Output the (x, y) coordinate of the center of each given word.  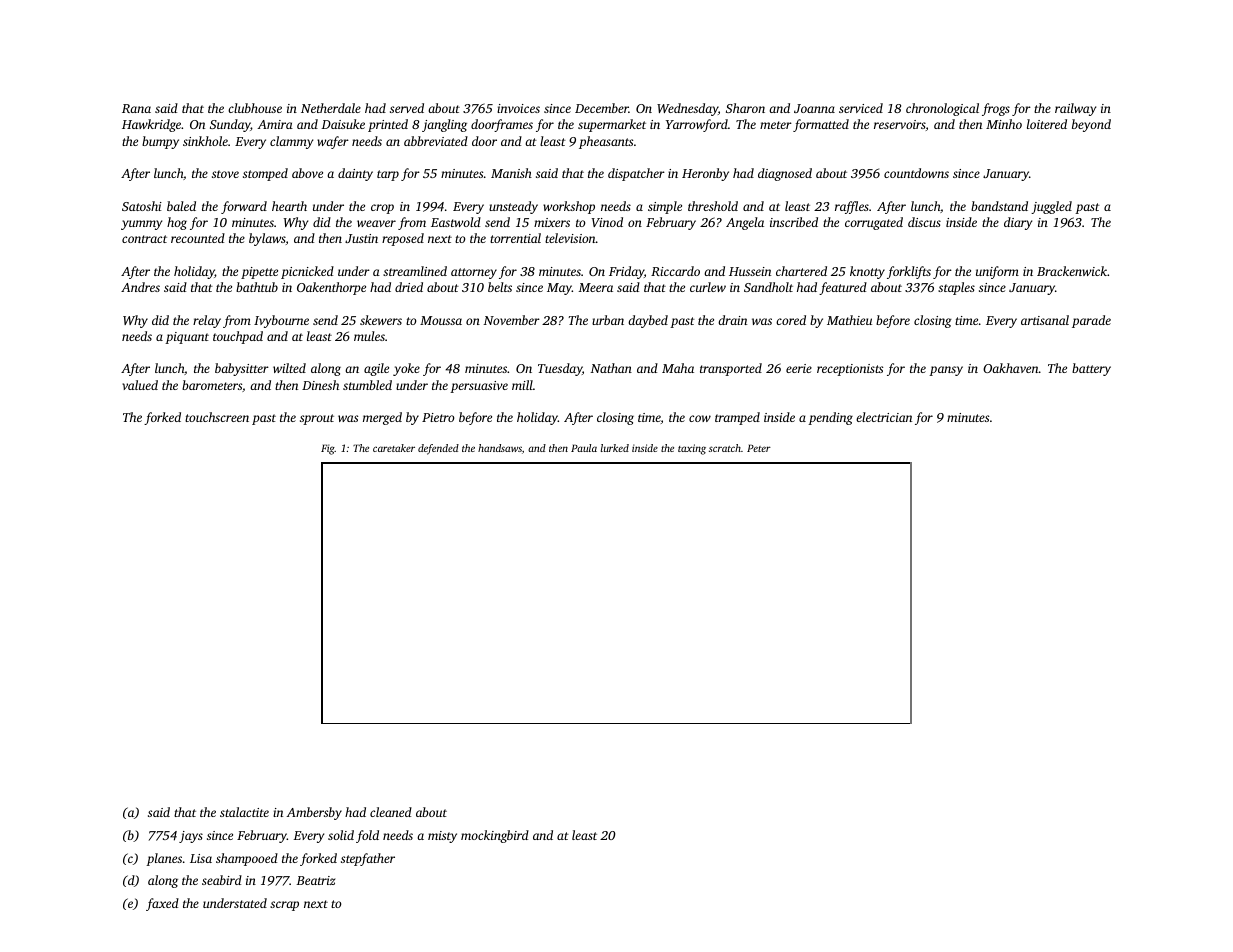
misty (442, 837)
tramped (737, 418)
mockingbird (495, 836)
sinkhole (205, 141)
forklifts (909, 272)
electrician (884, 417)
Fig (328, 449)
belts (500, 287)
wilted (289, 368)
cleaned (391, 812)
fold (367, 836)
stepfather (368, 859)
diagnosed (785, 174)
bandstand (999, 206)
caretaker (394, 448)
